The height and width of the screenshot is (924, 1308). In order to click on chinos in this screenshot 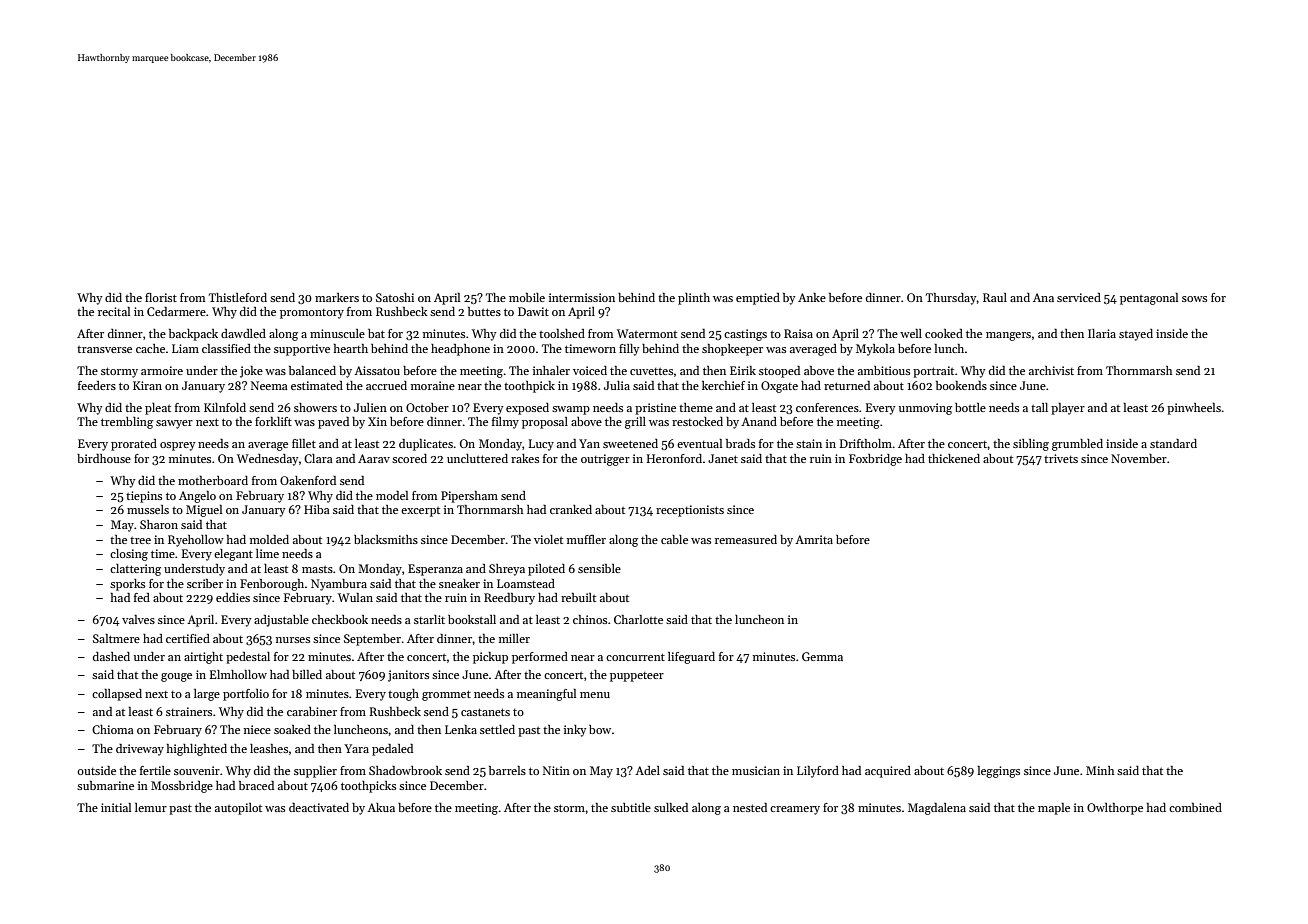, I will do `click(590, 619)`.
